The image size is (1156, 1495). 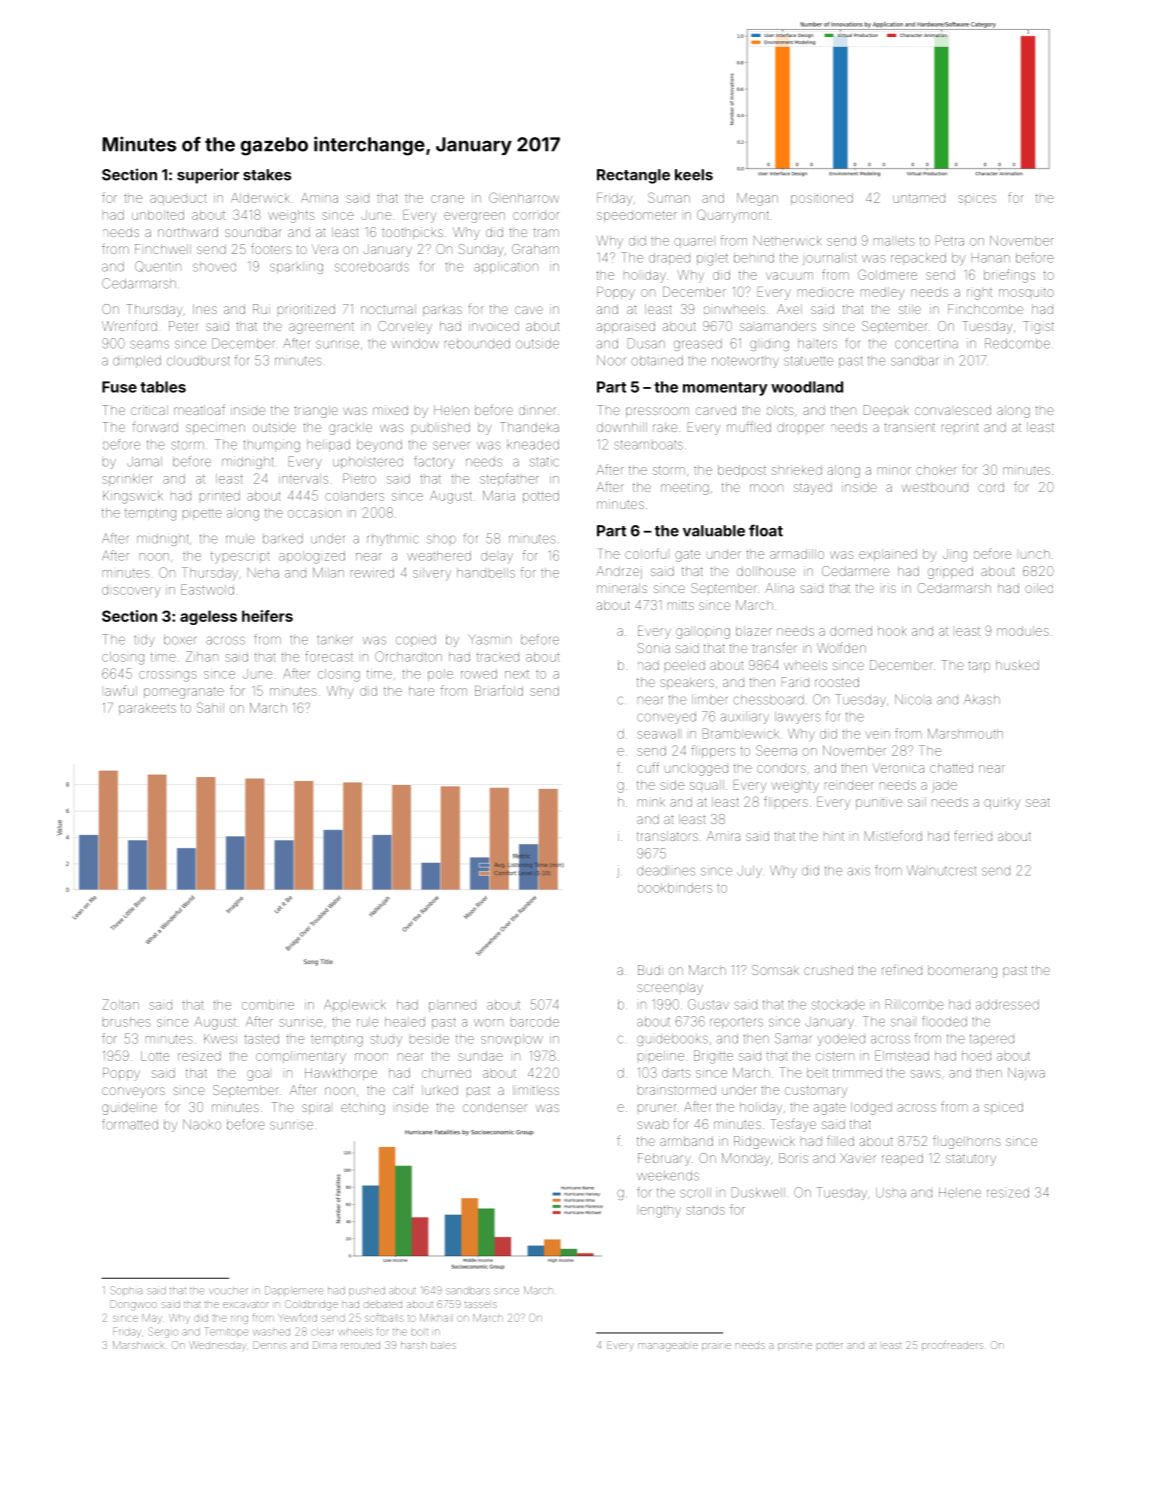 I want to click on aqueduct, so click(x=178, y=200).
